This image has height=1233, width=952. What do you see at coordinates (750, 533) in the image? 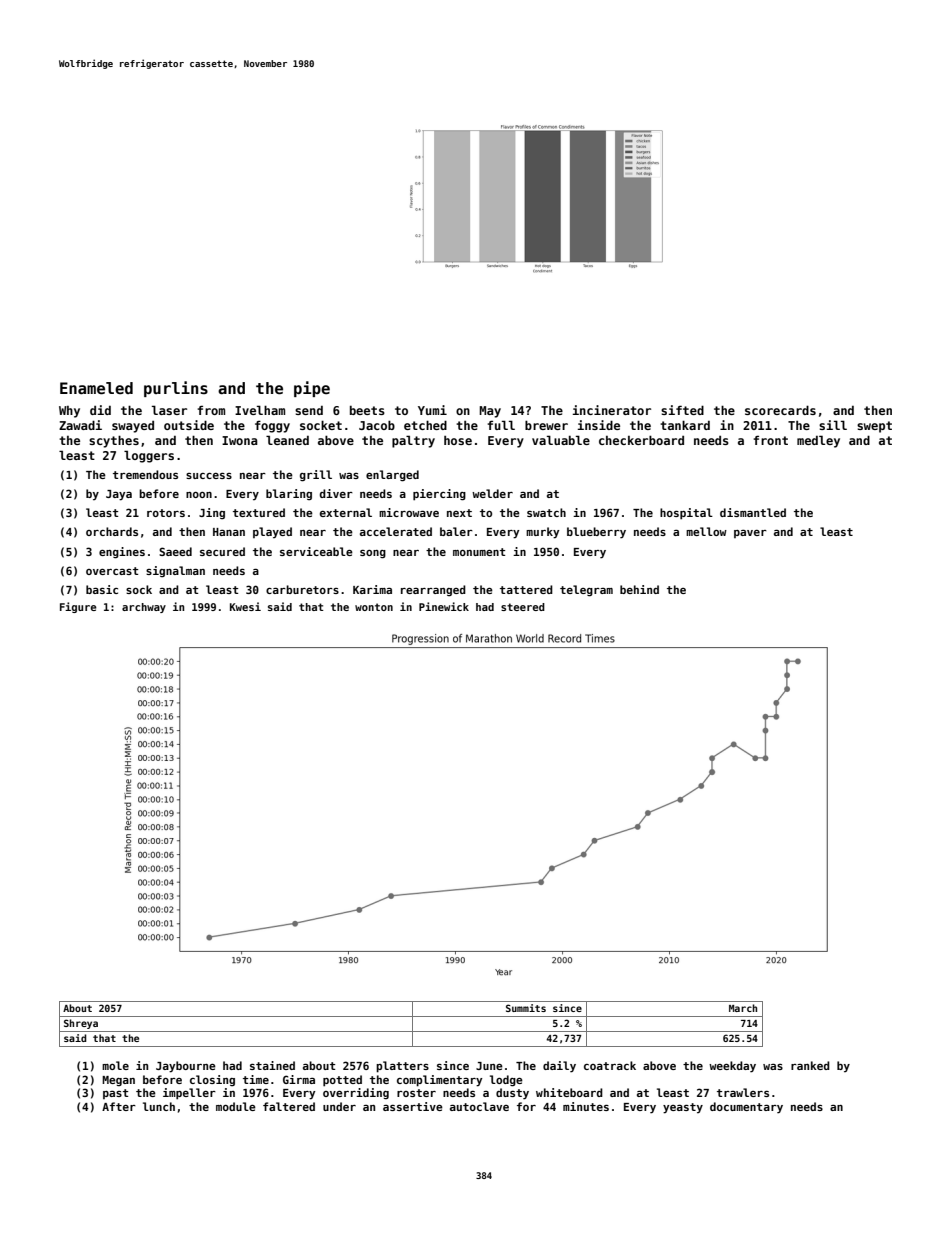
I see `paver` at bounding box center [750, 533].
